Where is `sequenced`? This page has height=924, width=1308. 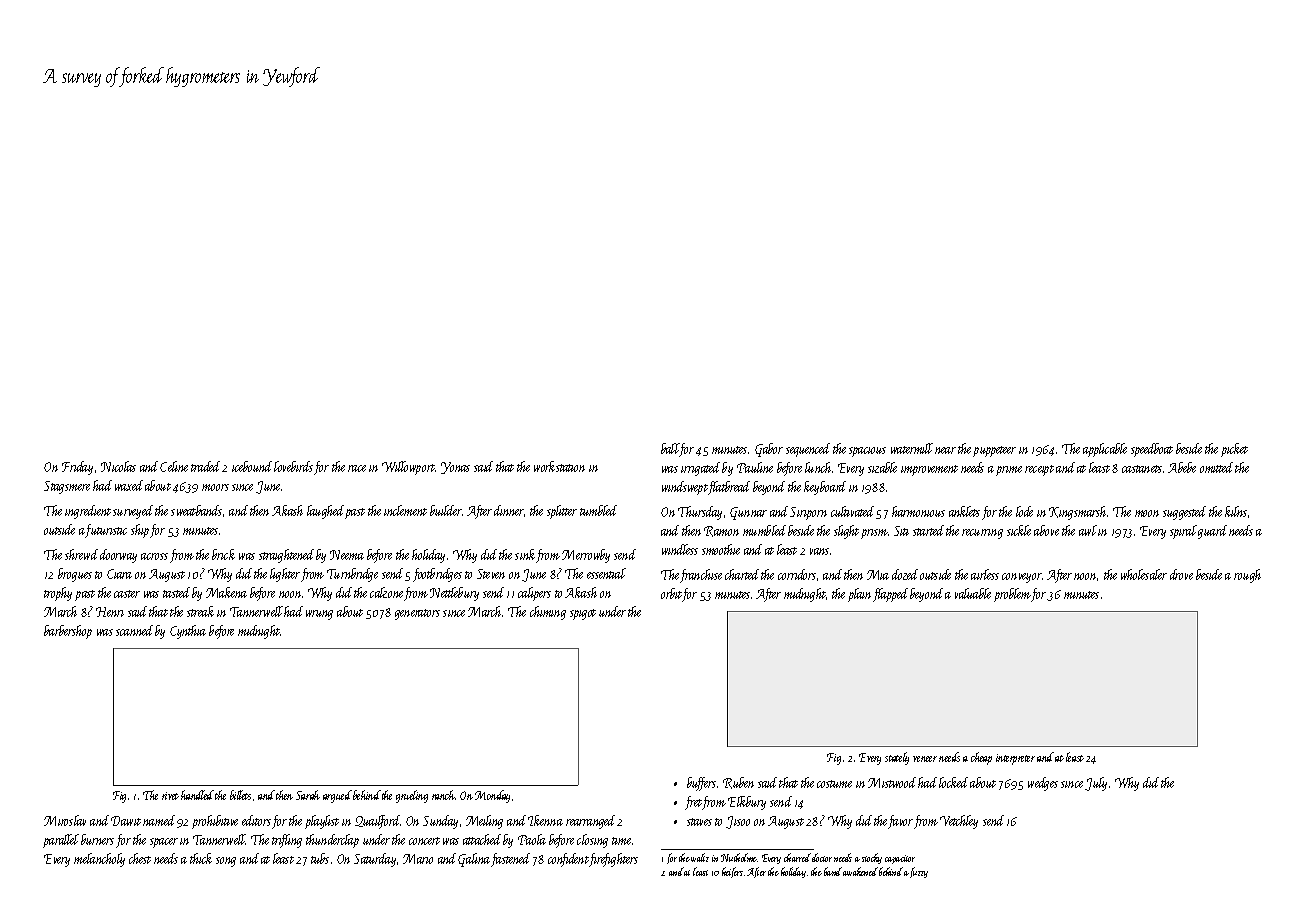
sequenced is located at coordinates (808, 450).
